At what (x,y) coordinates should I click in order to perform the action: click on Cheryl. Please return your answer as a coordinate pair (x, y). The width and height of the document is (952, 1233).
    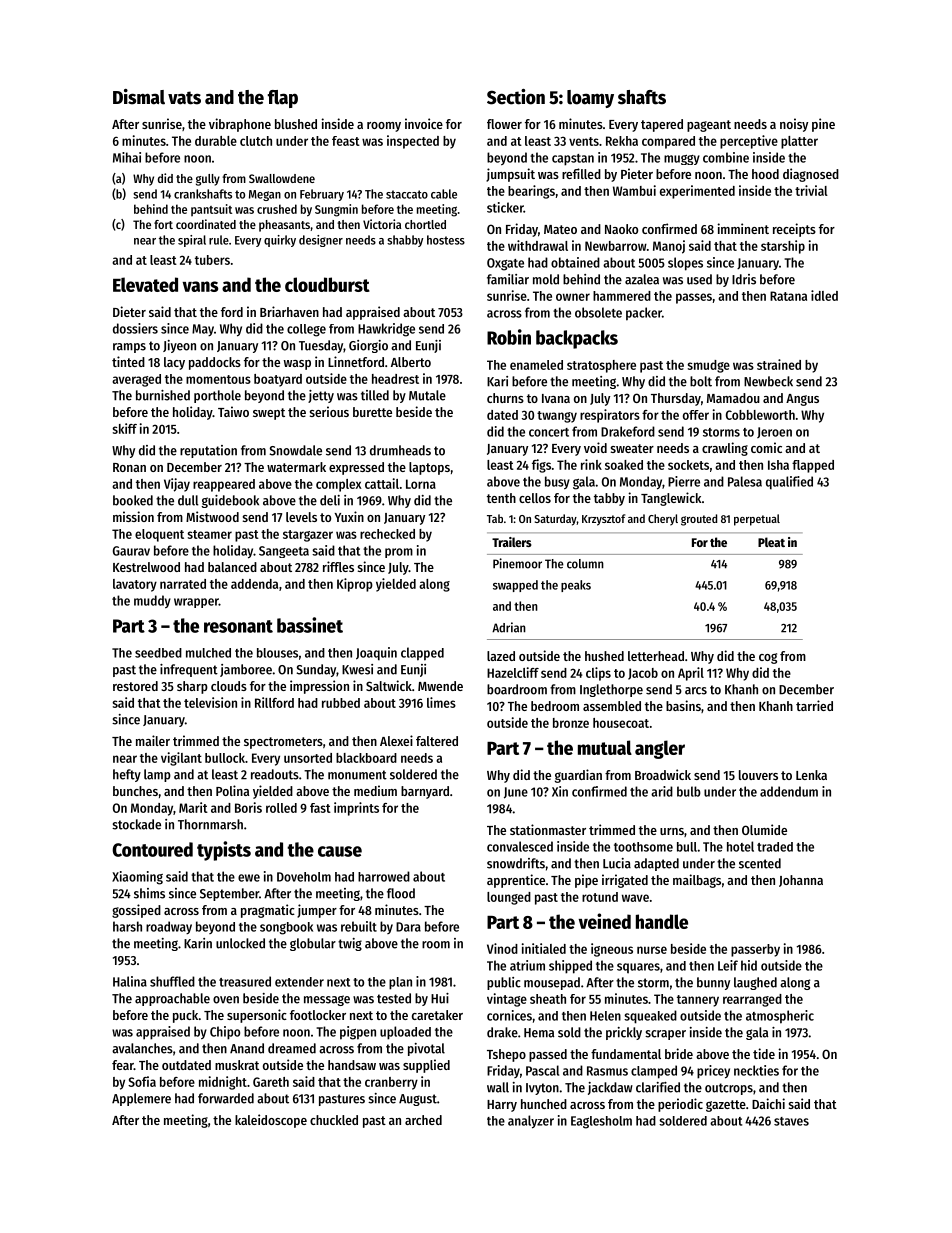
    Looking at the image, I should click on (663, 520).
